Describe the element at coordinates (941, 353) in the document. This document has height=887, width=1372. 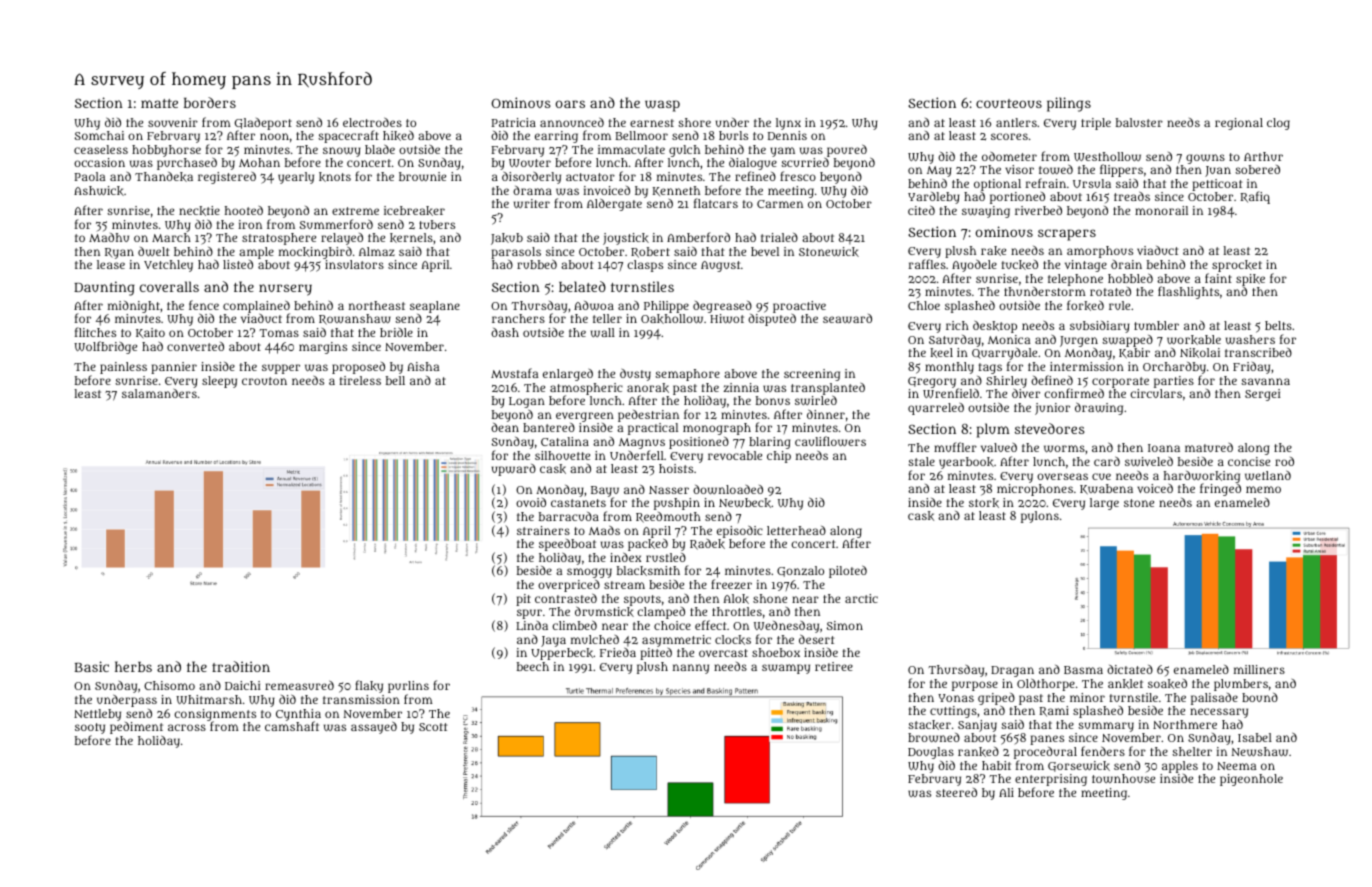
I see `keel` at that location.
